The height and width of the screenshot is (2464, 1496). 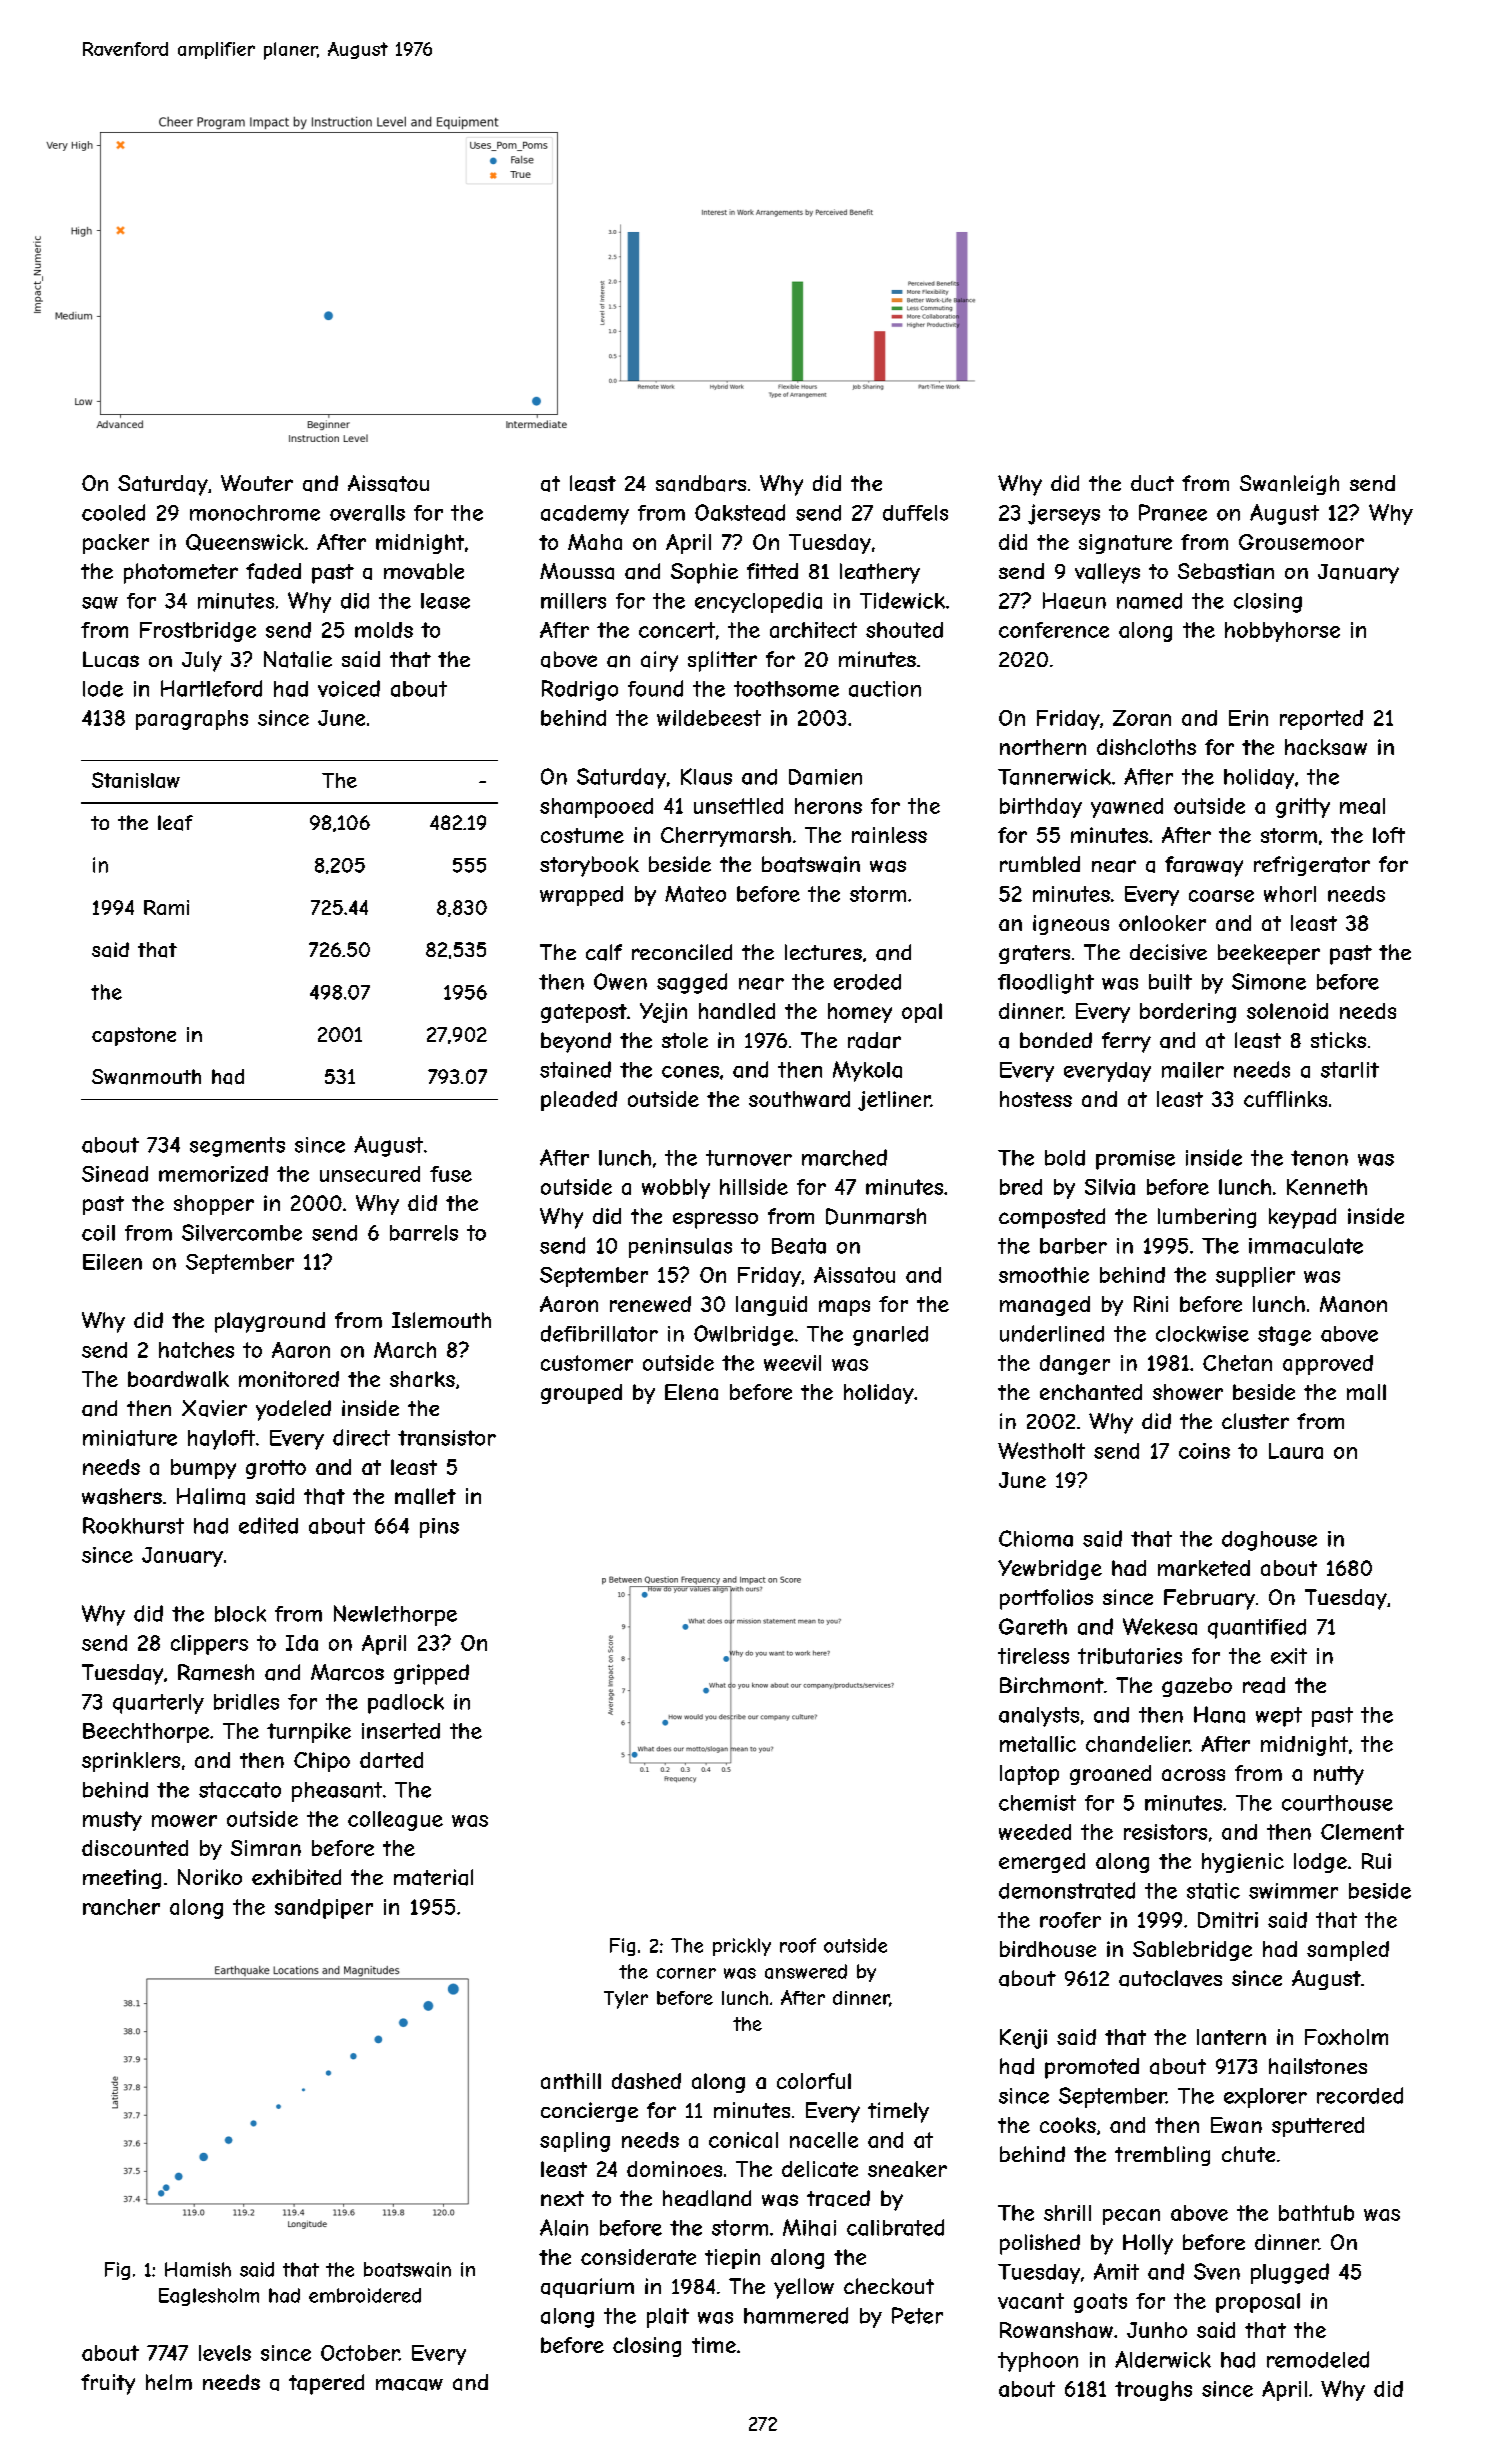 I want to click on unsettled, so click(x=738, y=806).
